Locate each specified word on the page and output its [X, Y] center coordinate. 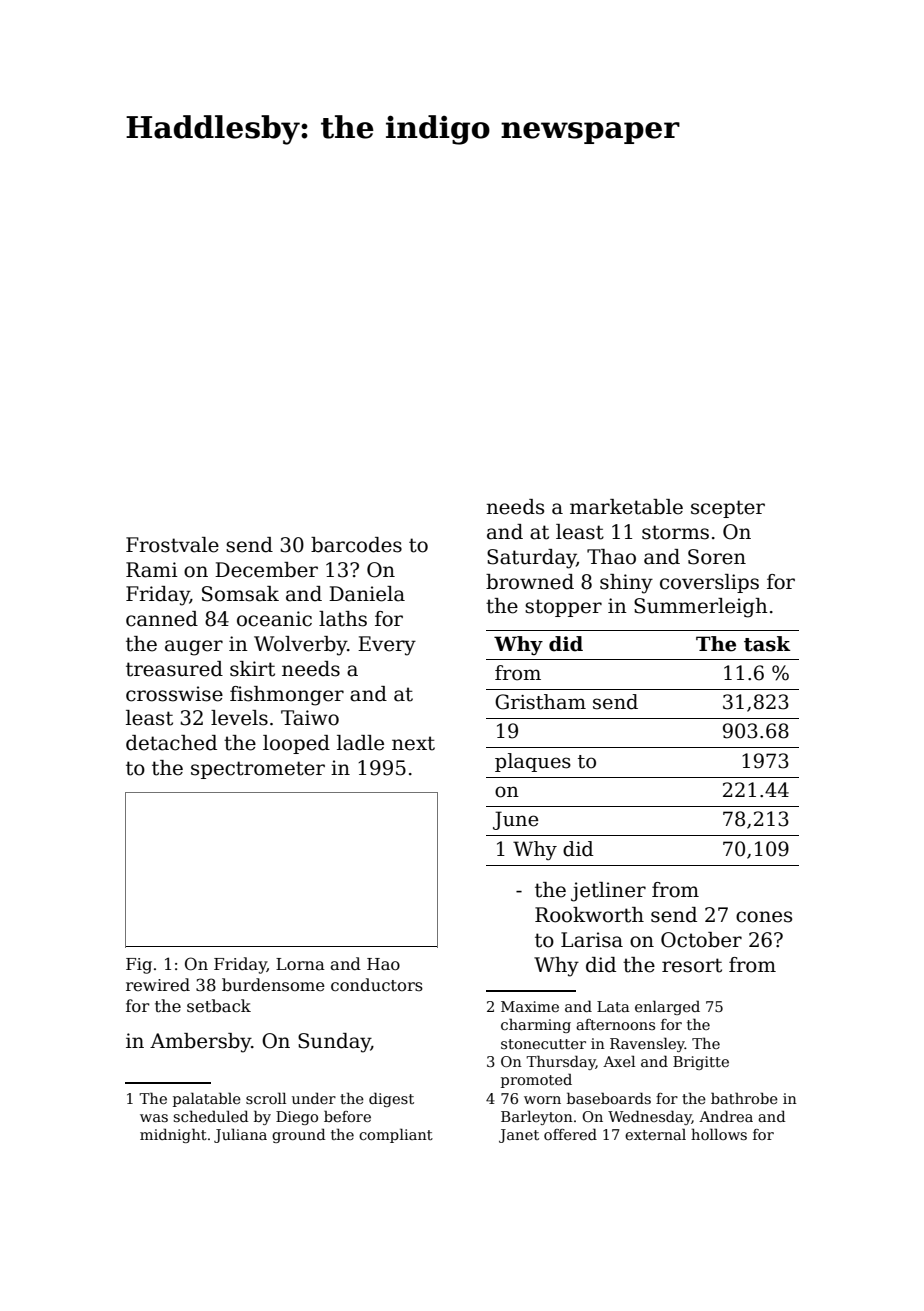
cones [764, 917]
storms [675, 532]
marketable [626, 507]
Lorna [300, 964]
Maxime [530, 1006]
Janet [519, 1136]
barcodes [356, 545]
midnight [173, 1135]
